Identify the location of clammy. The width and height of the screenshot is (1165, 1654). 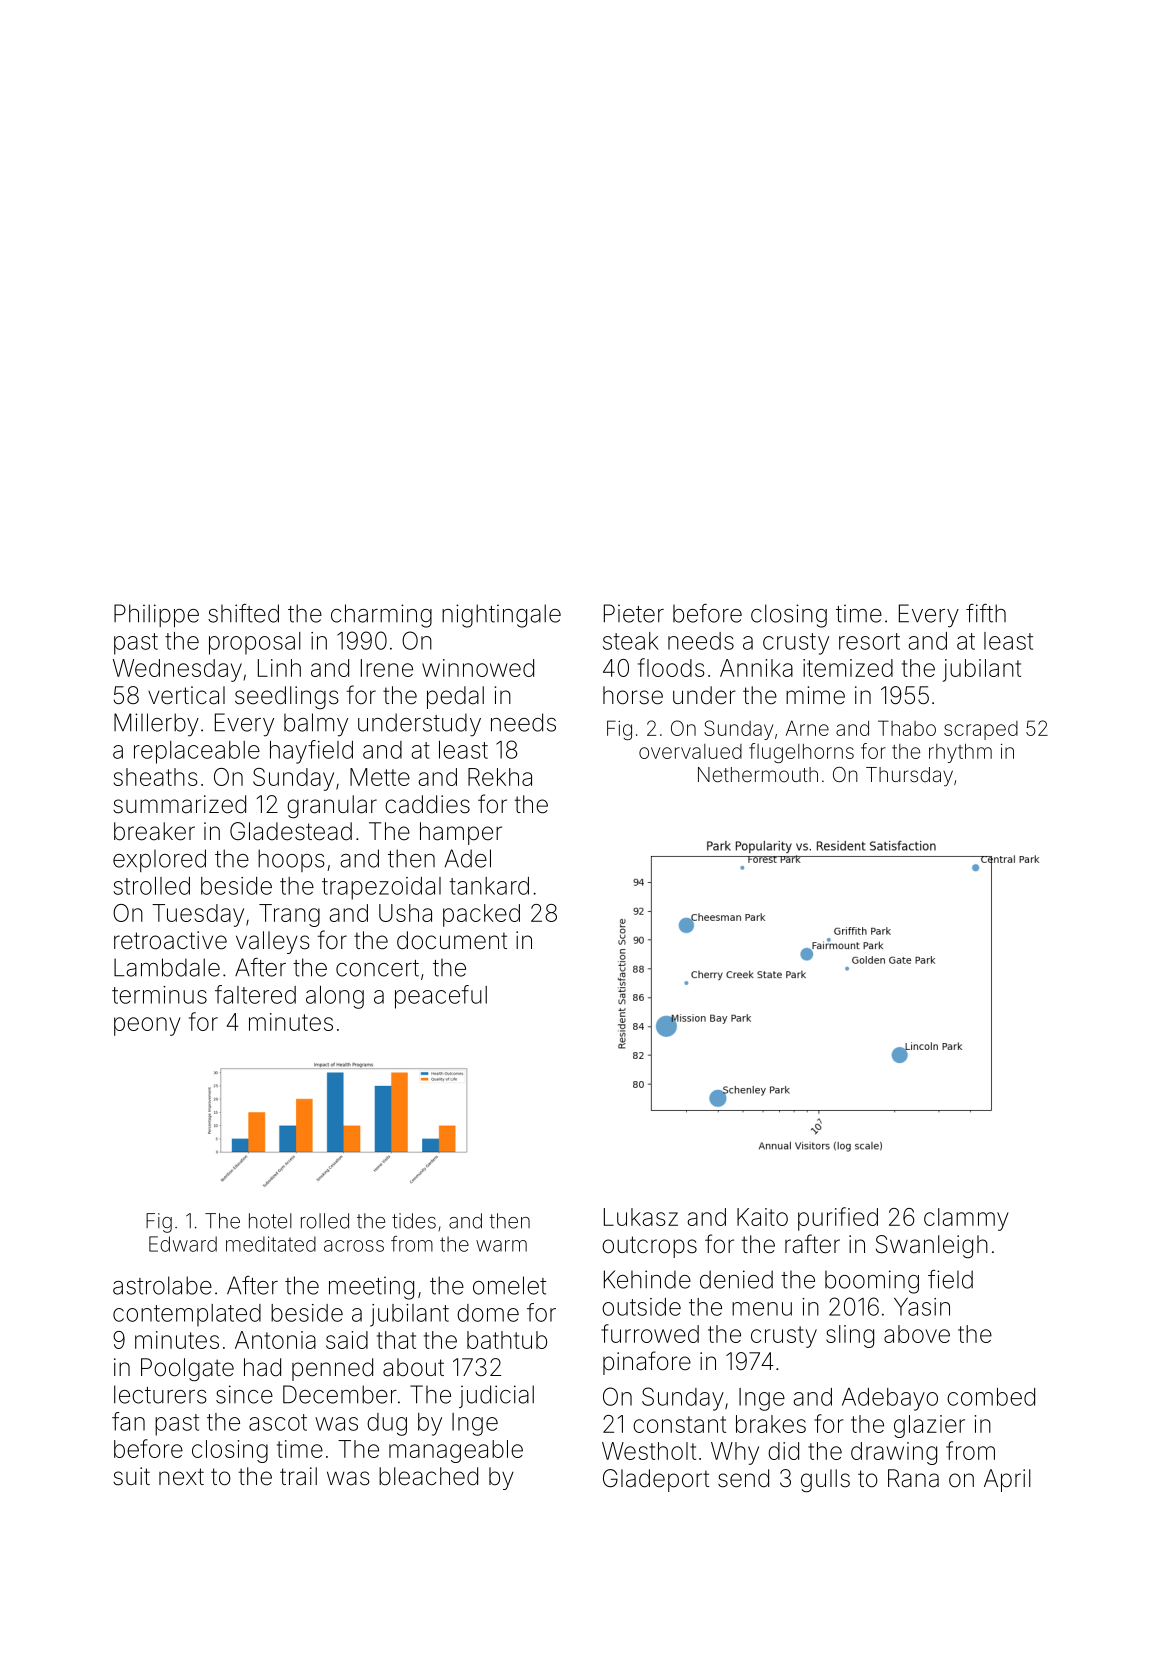
(966, 1219).
